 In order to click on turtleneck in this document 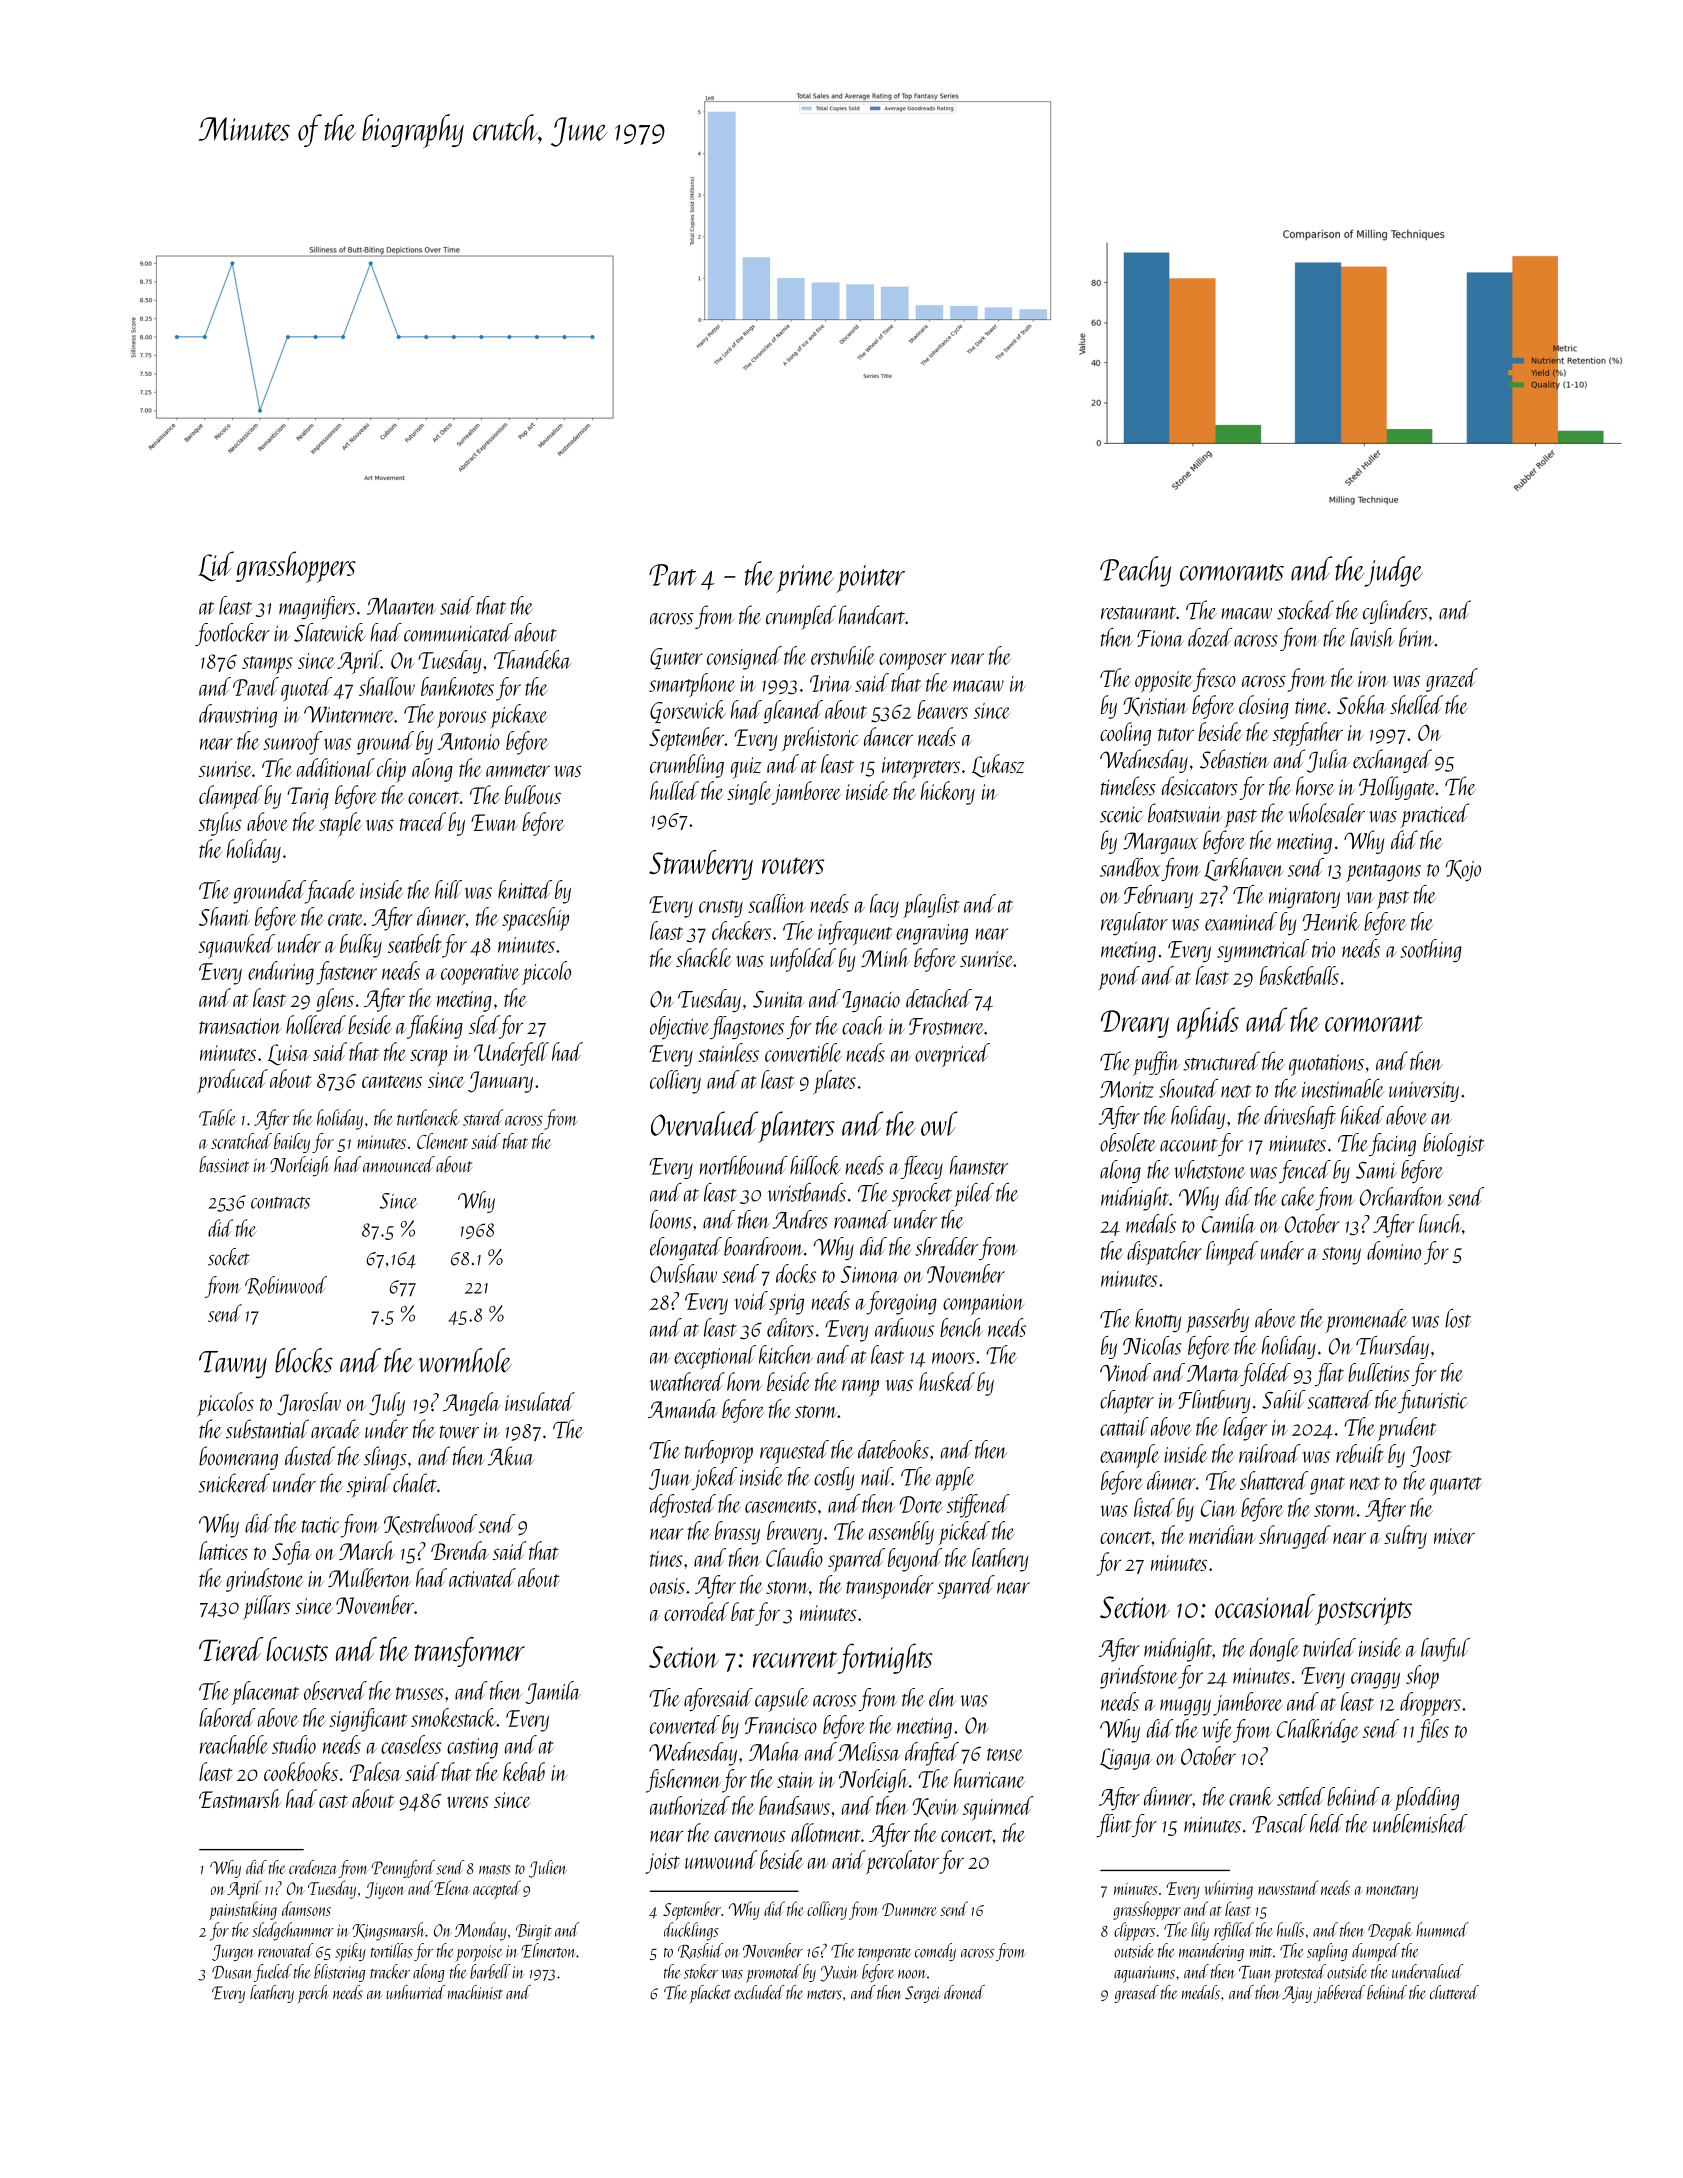, I will do `click(428, 1117)`.
